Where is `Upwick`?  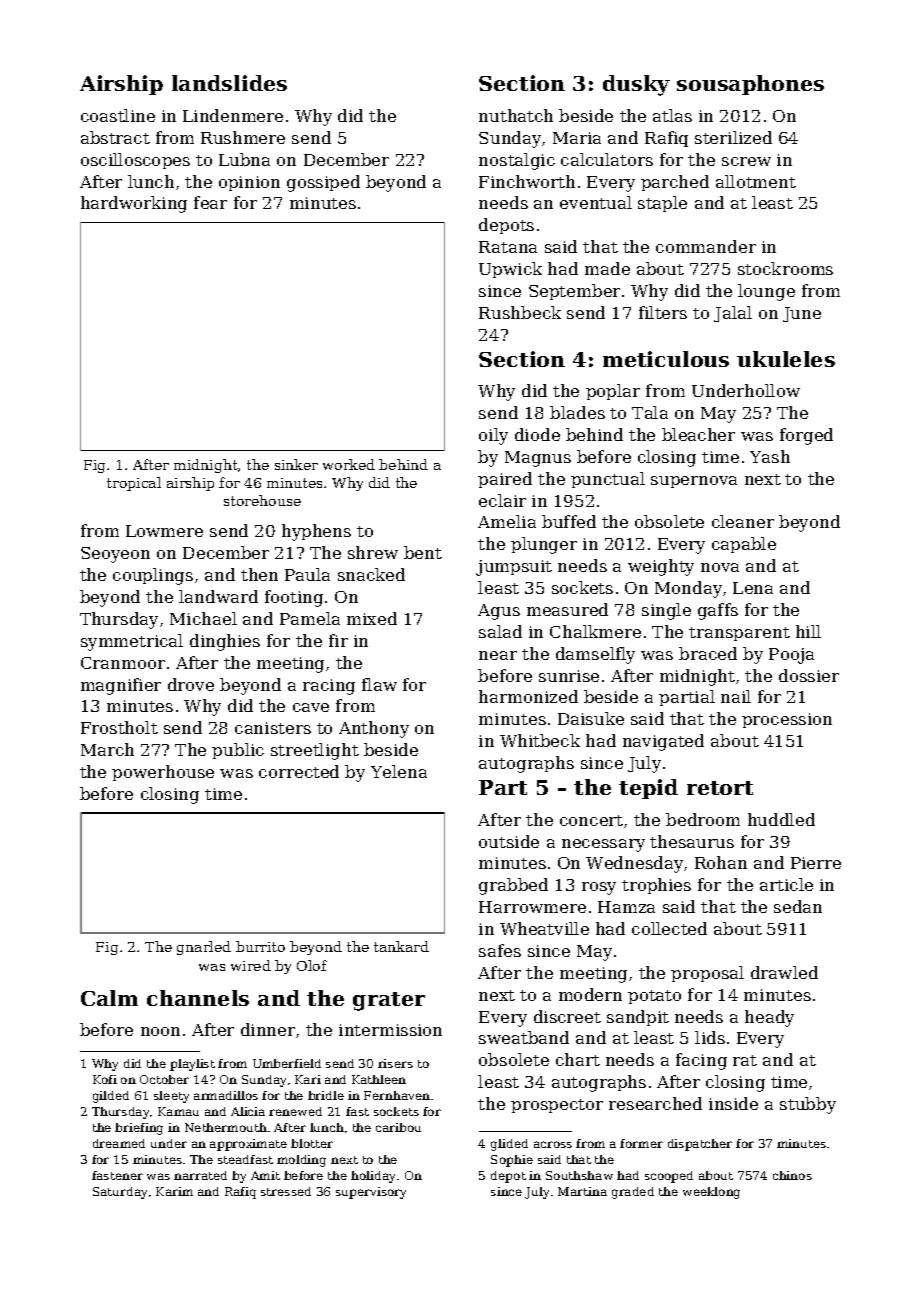 Upwick is located at coordinates (510, 270).
